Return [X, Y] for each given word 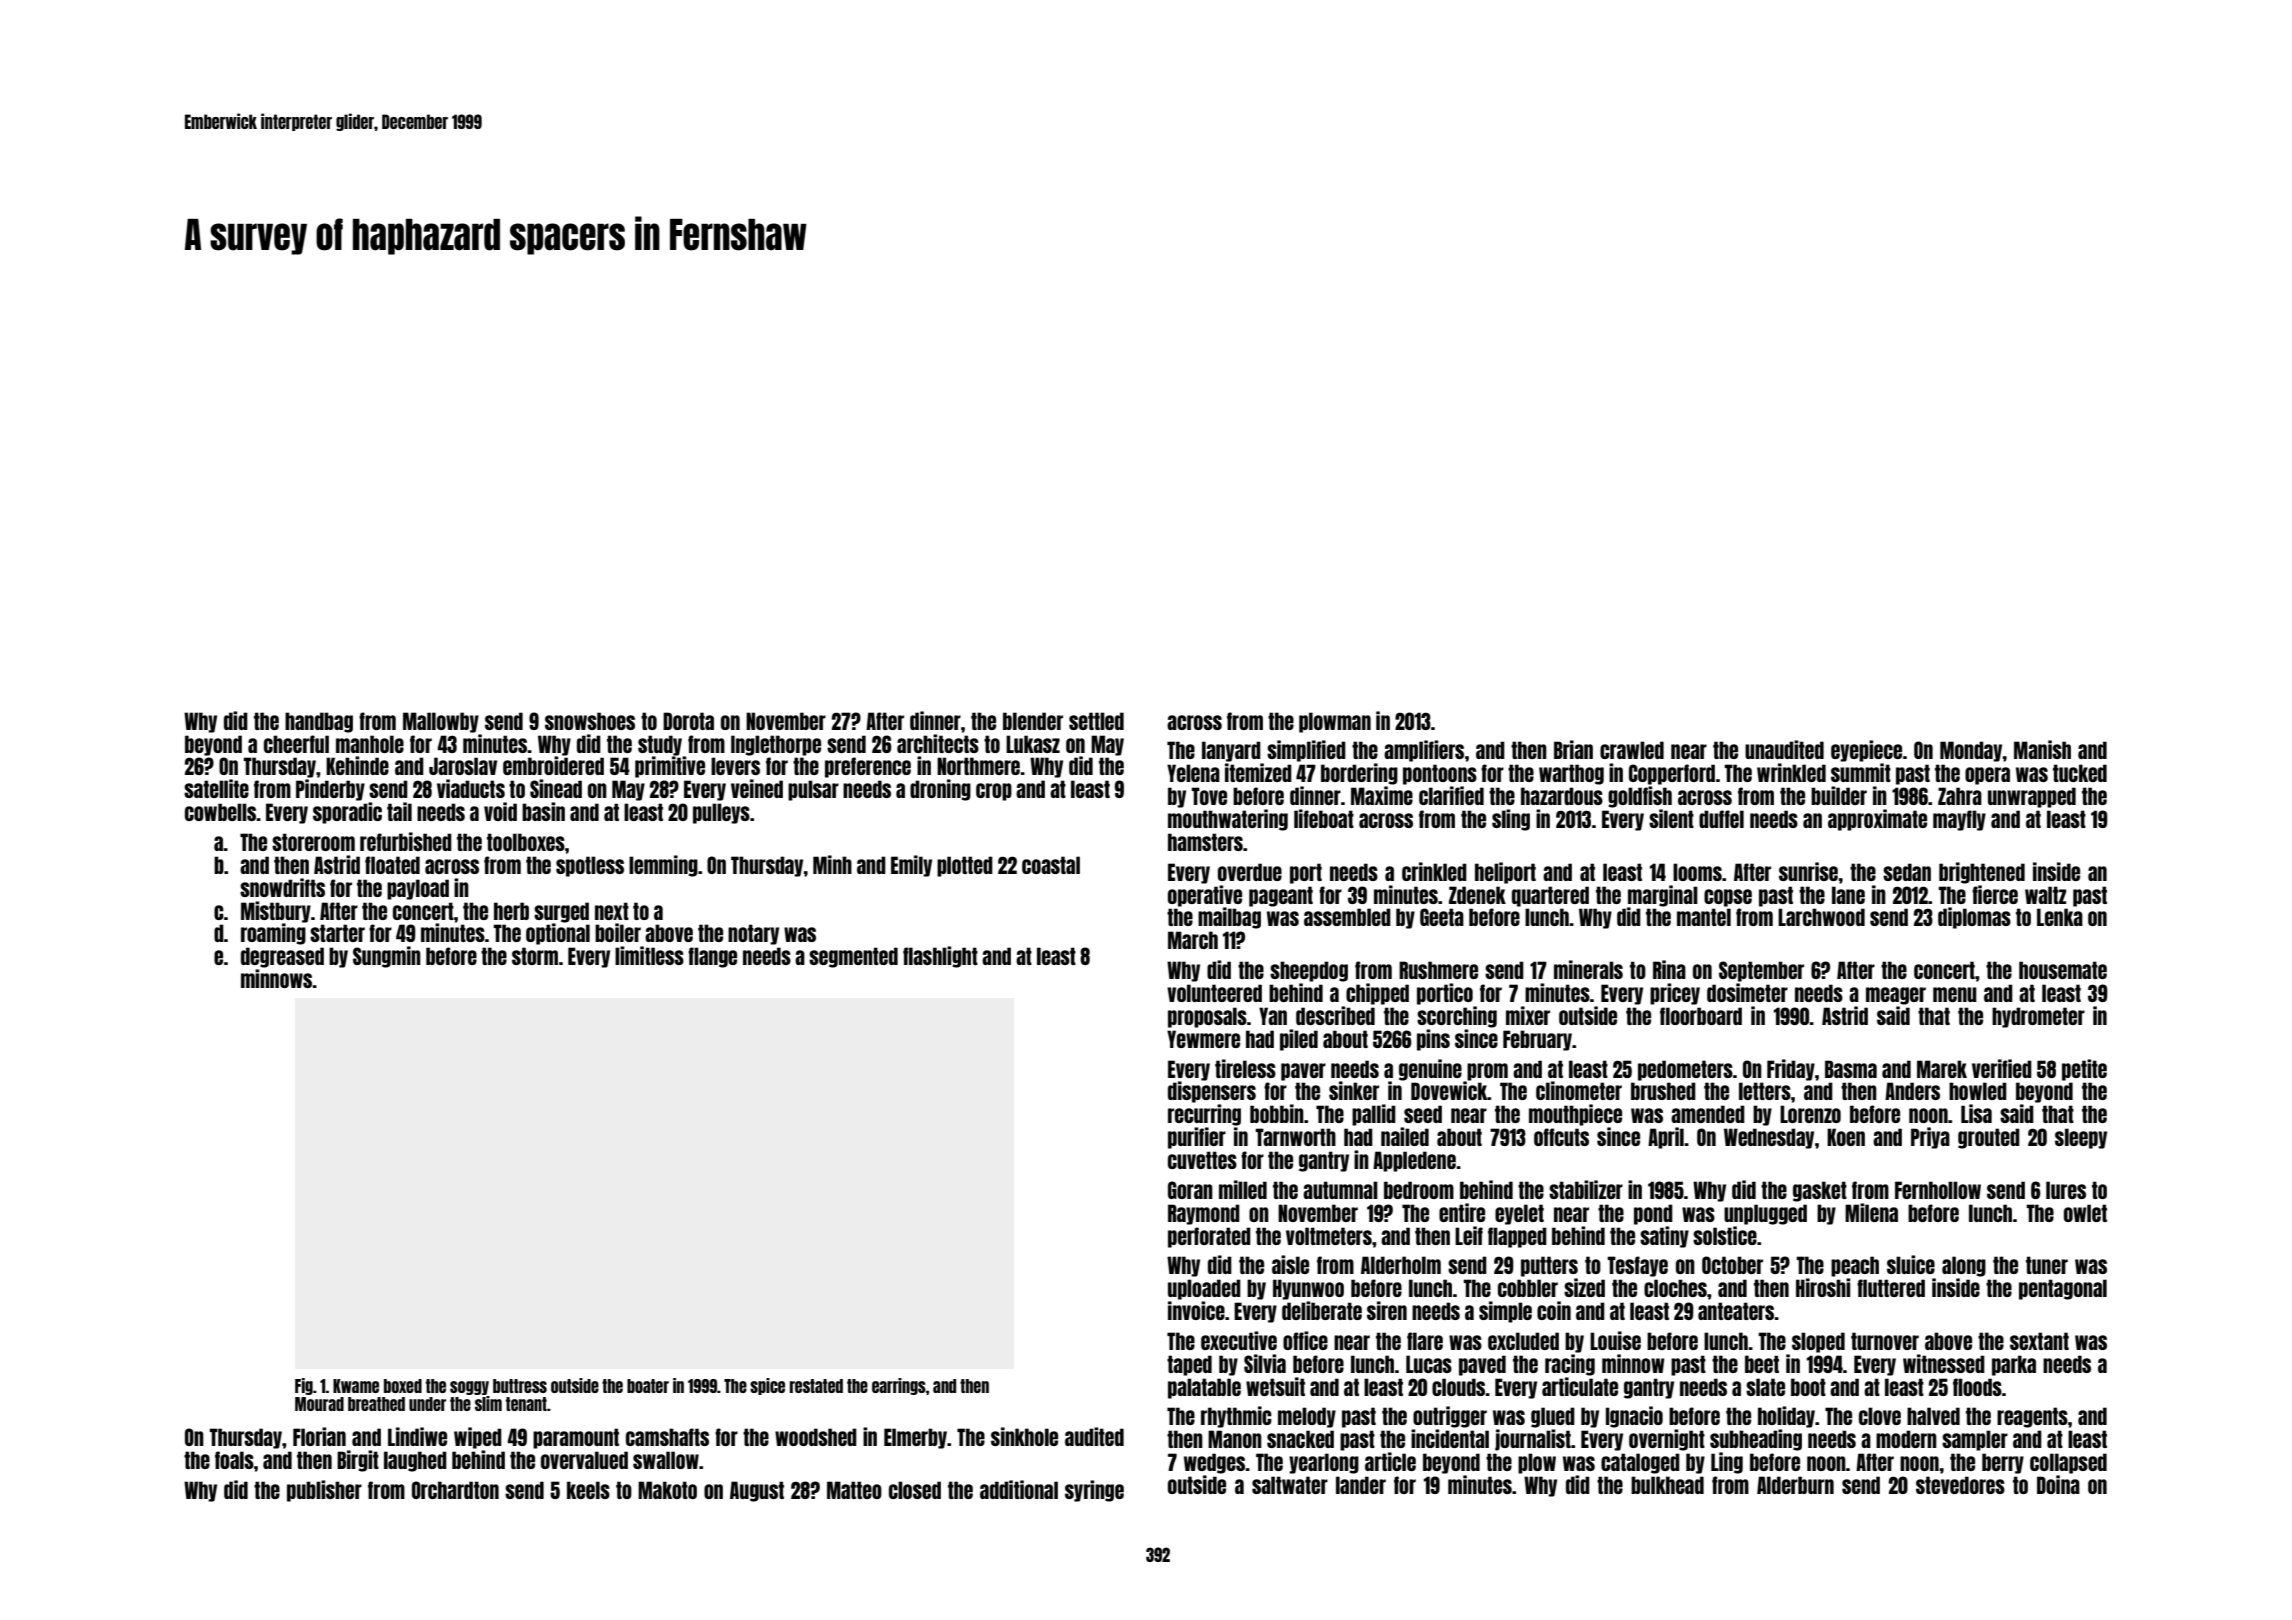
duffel [1721, 819]
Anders [1912, 1091]
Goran [1190, 1190]
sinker [1354, 1090]
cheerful [296, 744]
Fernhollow [1938, 1190]
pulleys [721, 813]
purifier [1197, 1138]
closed [915, 1490]
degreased [282, 957]
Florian [319, 1436]
